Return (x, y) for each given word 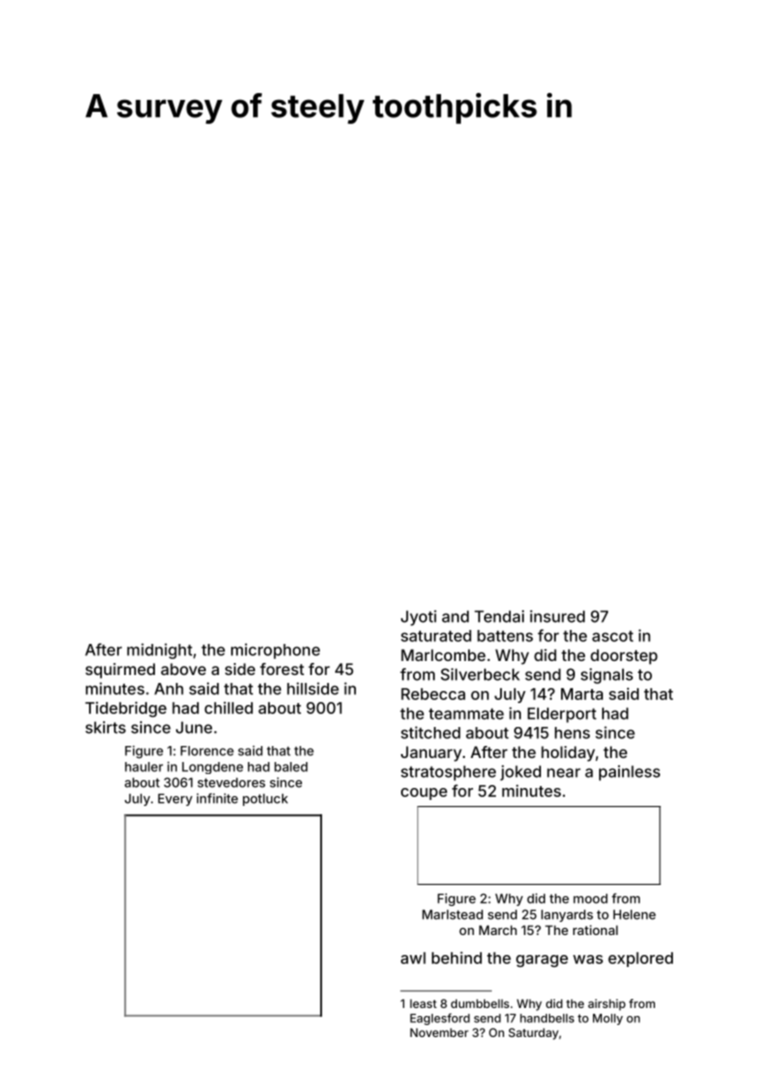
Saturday (534, 1034)
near (564, 773)
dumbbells (480, 1003)
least (423, 1003)
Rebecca (433, 694)
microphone (275, 651)
